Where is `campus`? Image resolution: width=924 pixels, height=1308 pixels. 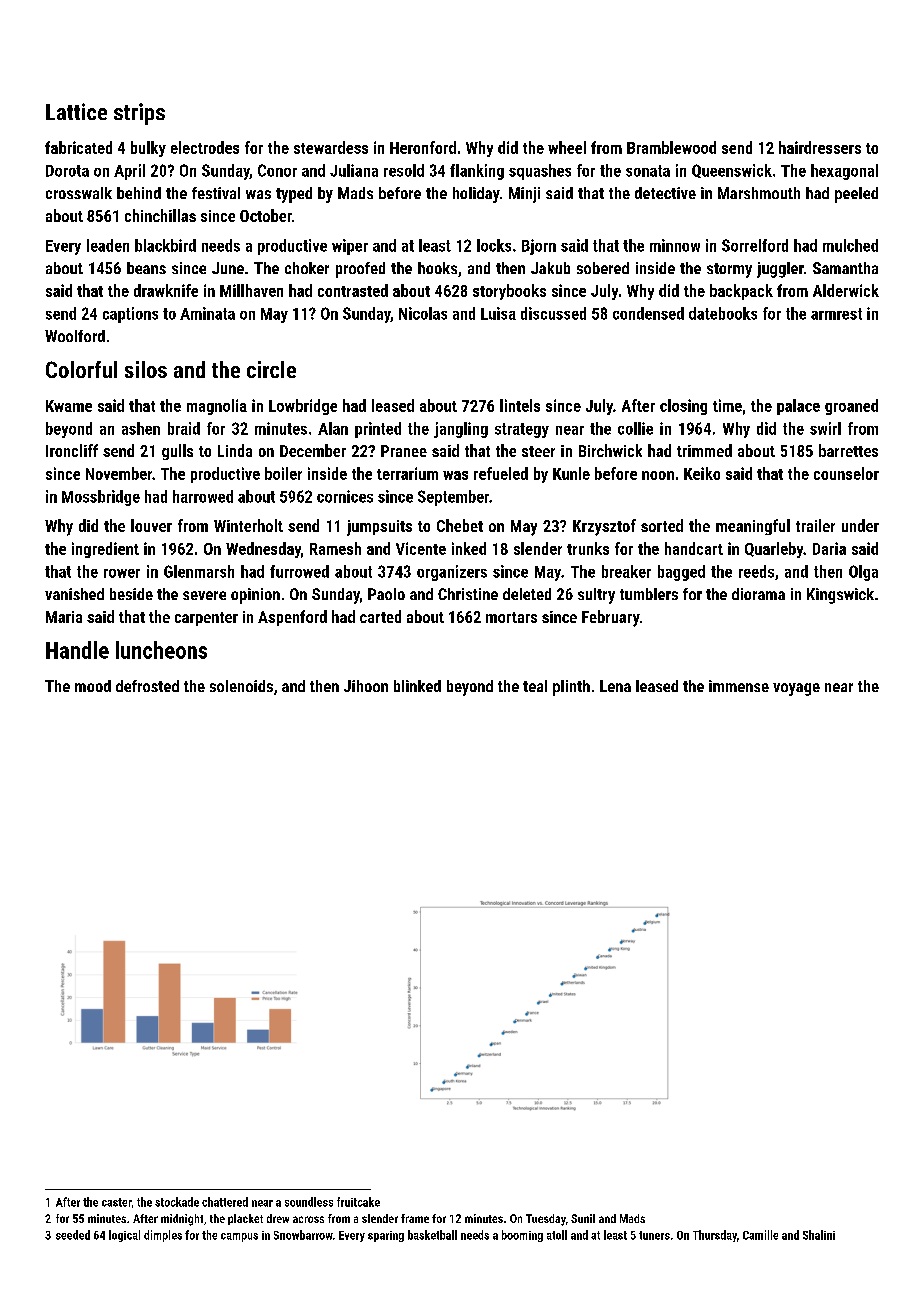
campus is located at coordinates (239, 1237).
